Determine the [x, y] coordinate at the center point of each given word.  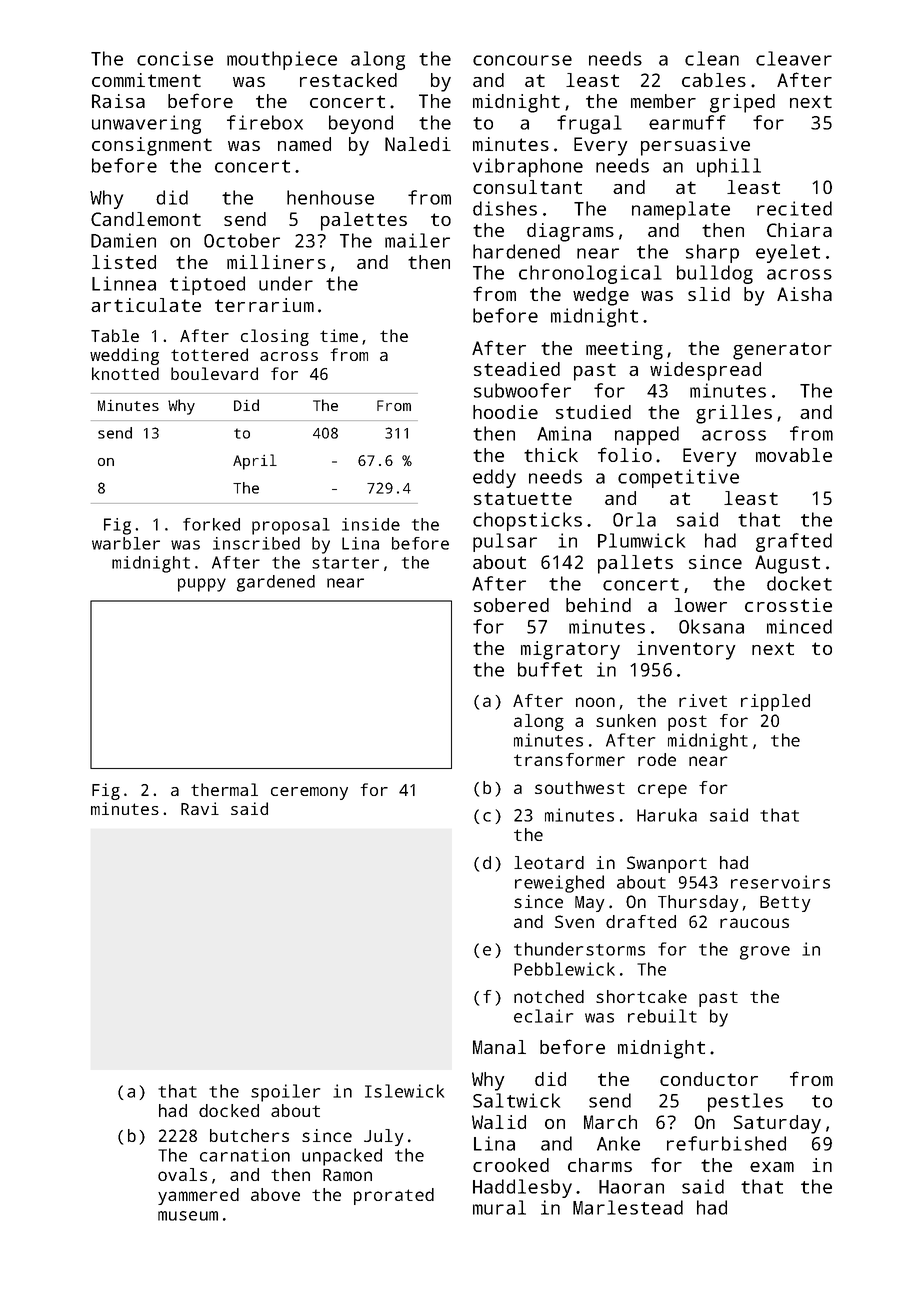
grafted [794, 542]
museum [188, 1216]
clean [712, 58]
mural [499, 1207]
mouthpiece [282, 60]
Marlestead [628, 1207]
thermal [224, 789]
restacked [348, 80]
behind [598, 605]
